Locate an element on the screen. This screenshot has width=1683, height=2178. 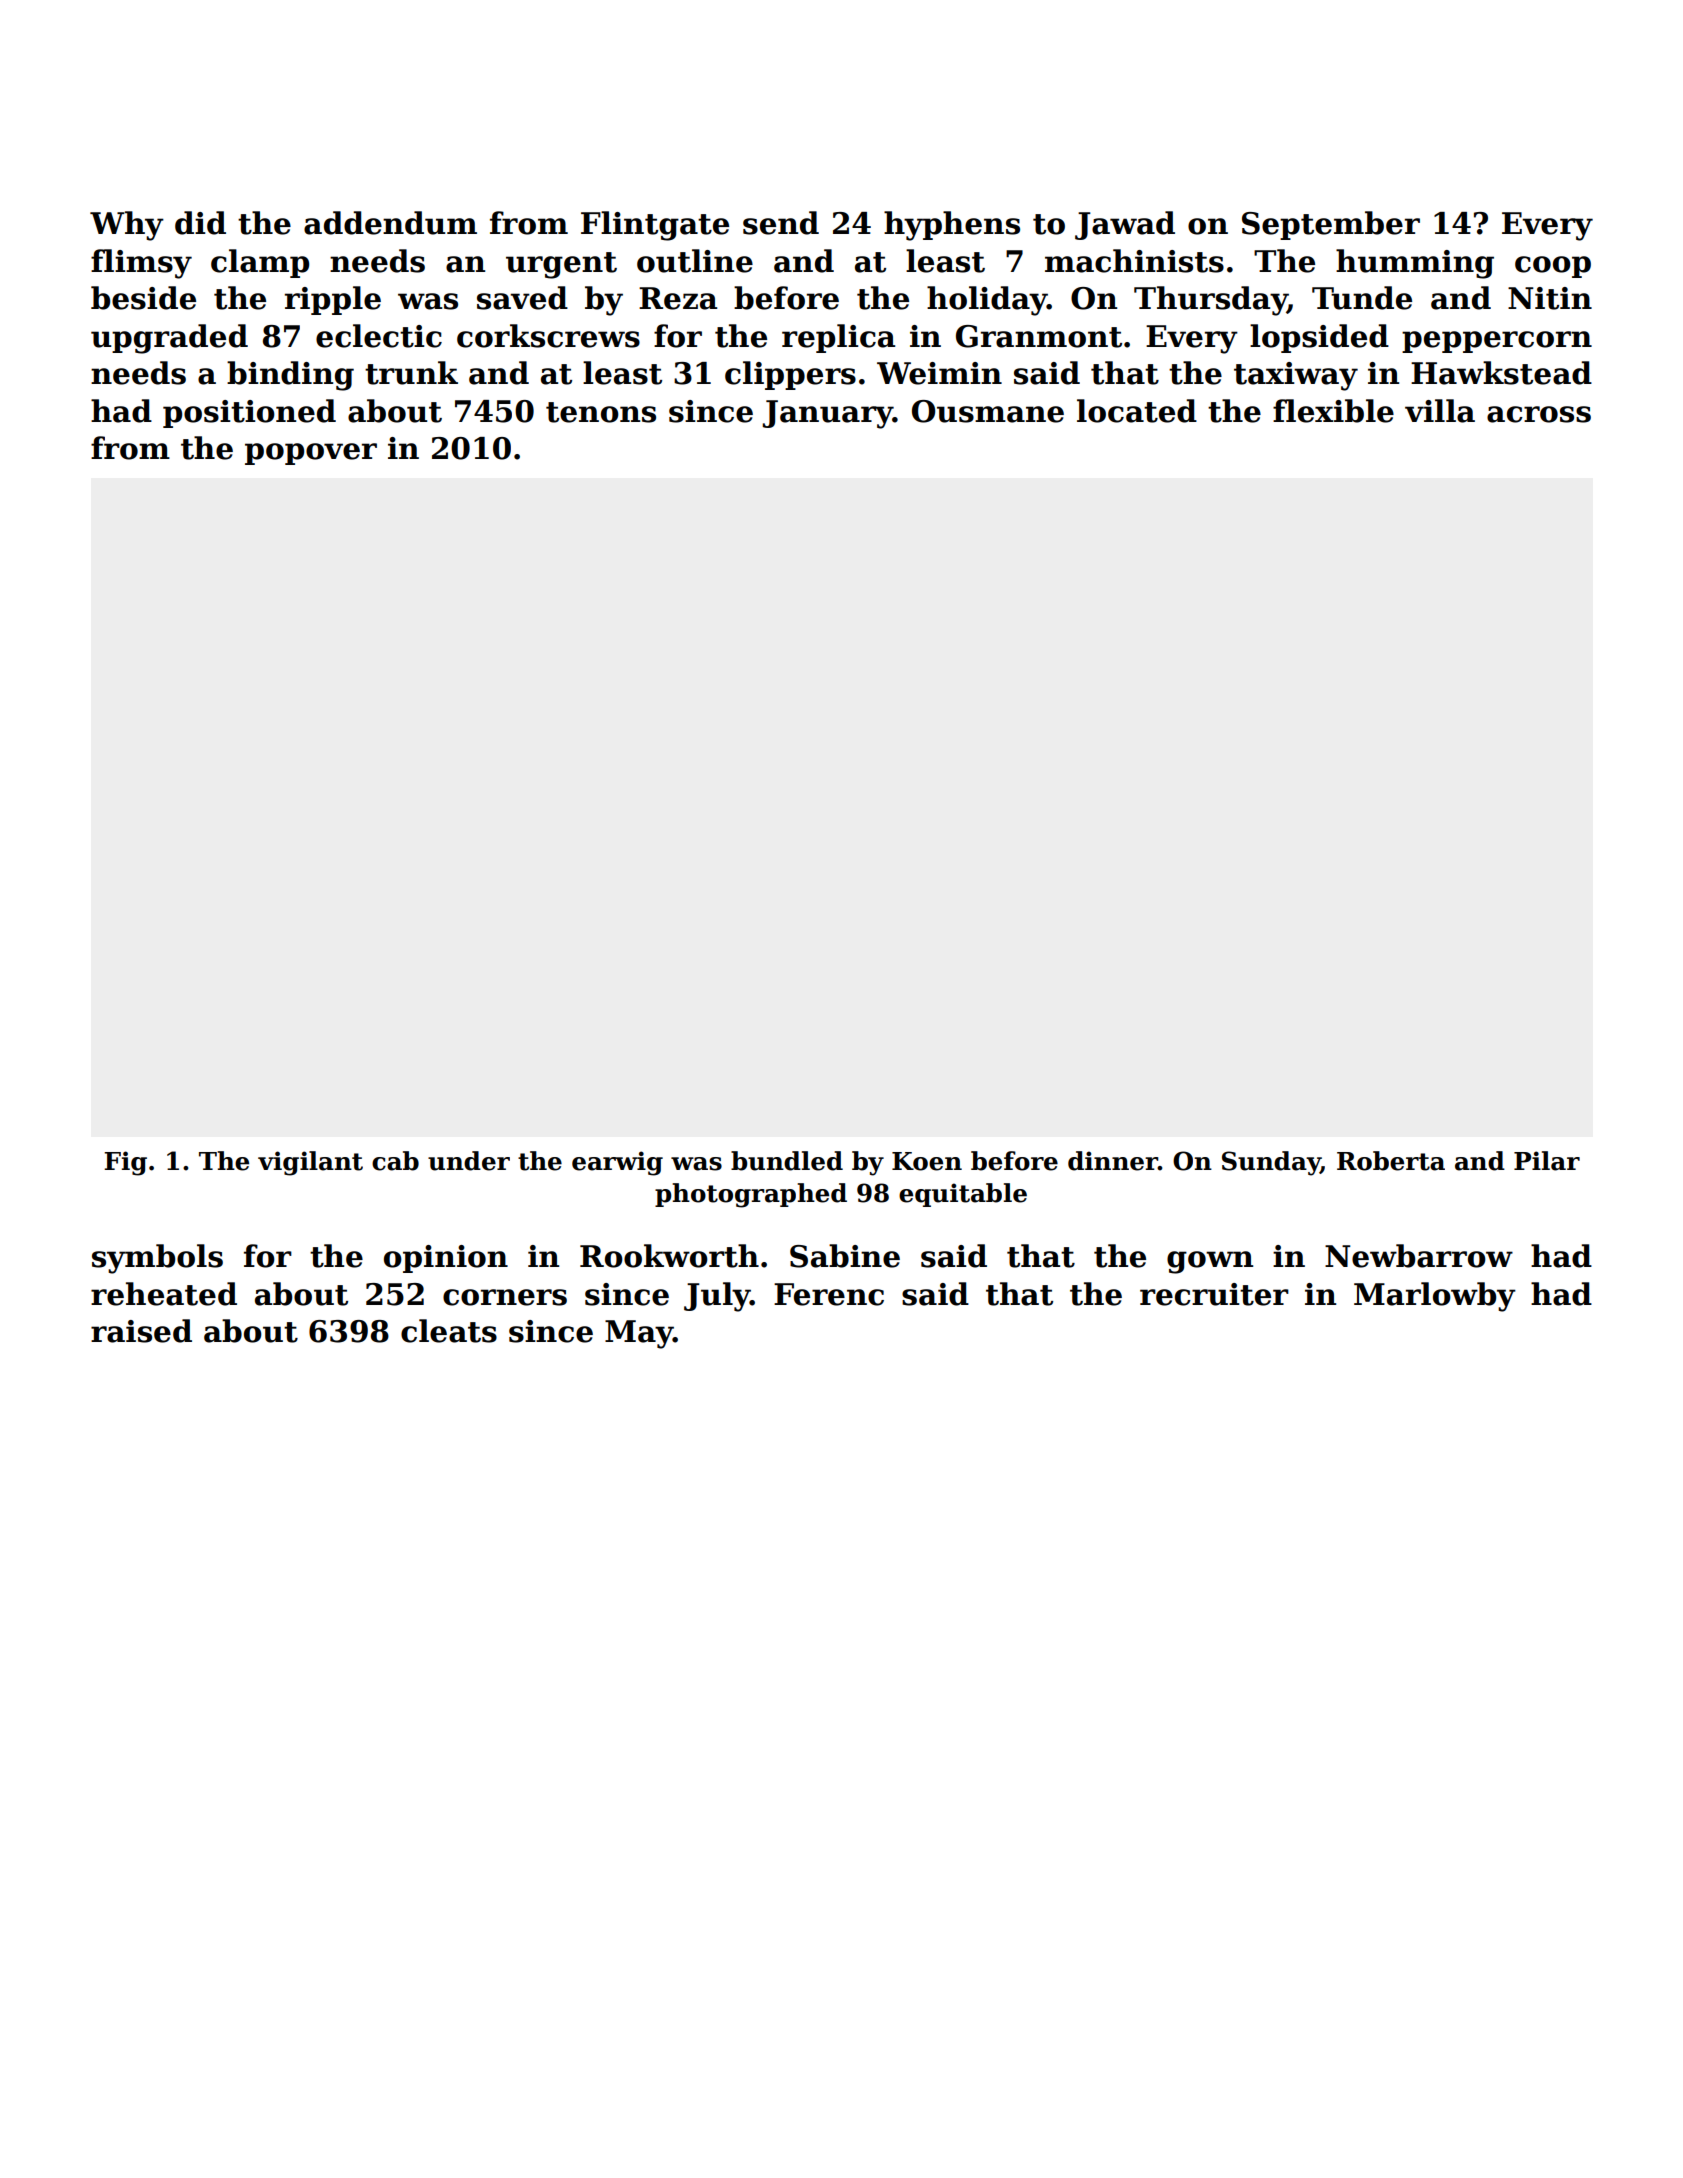
earwig is located at coordinates (617, 1163).
